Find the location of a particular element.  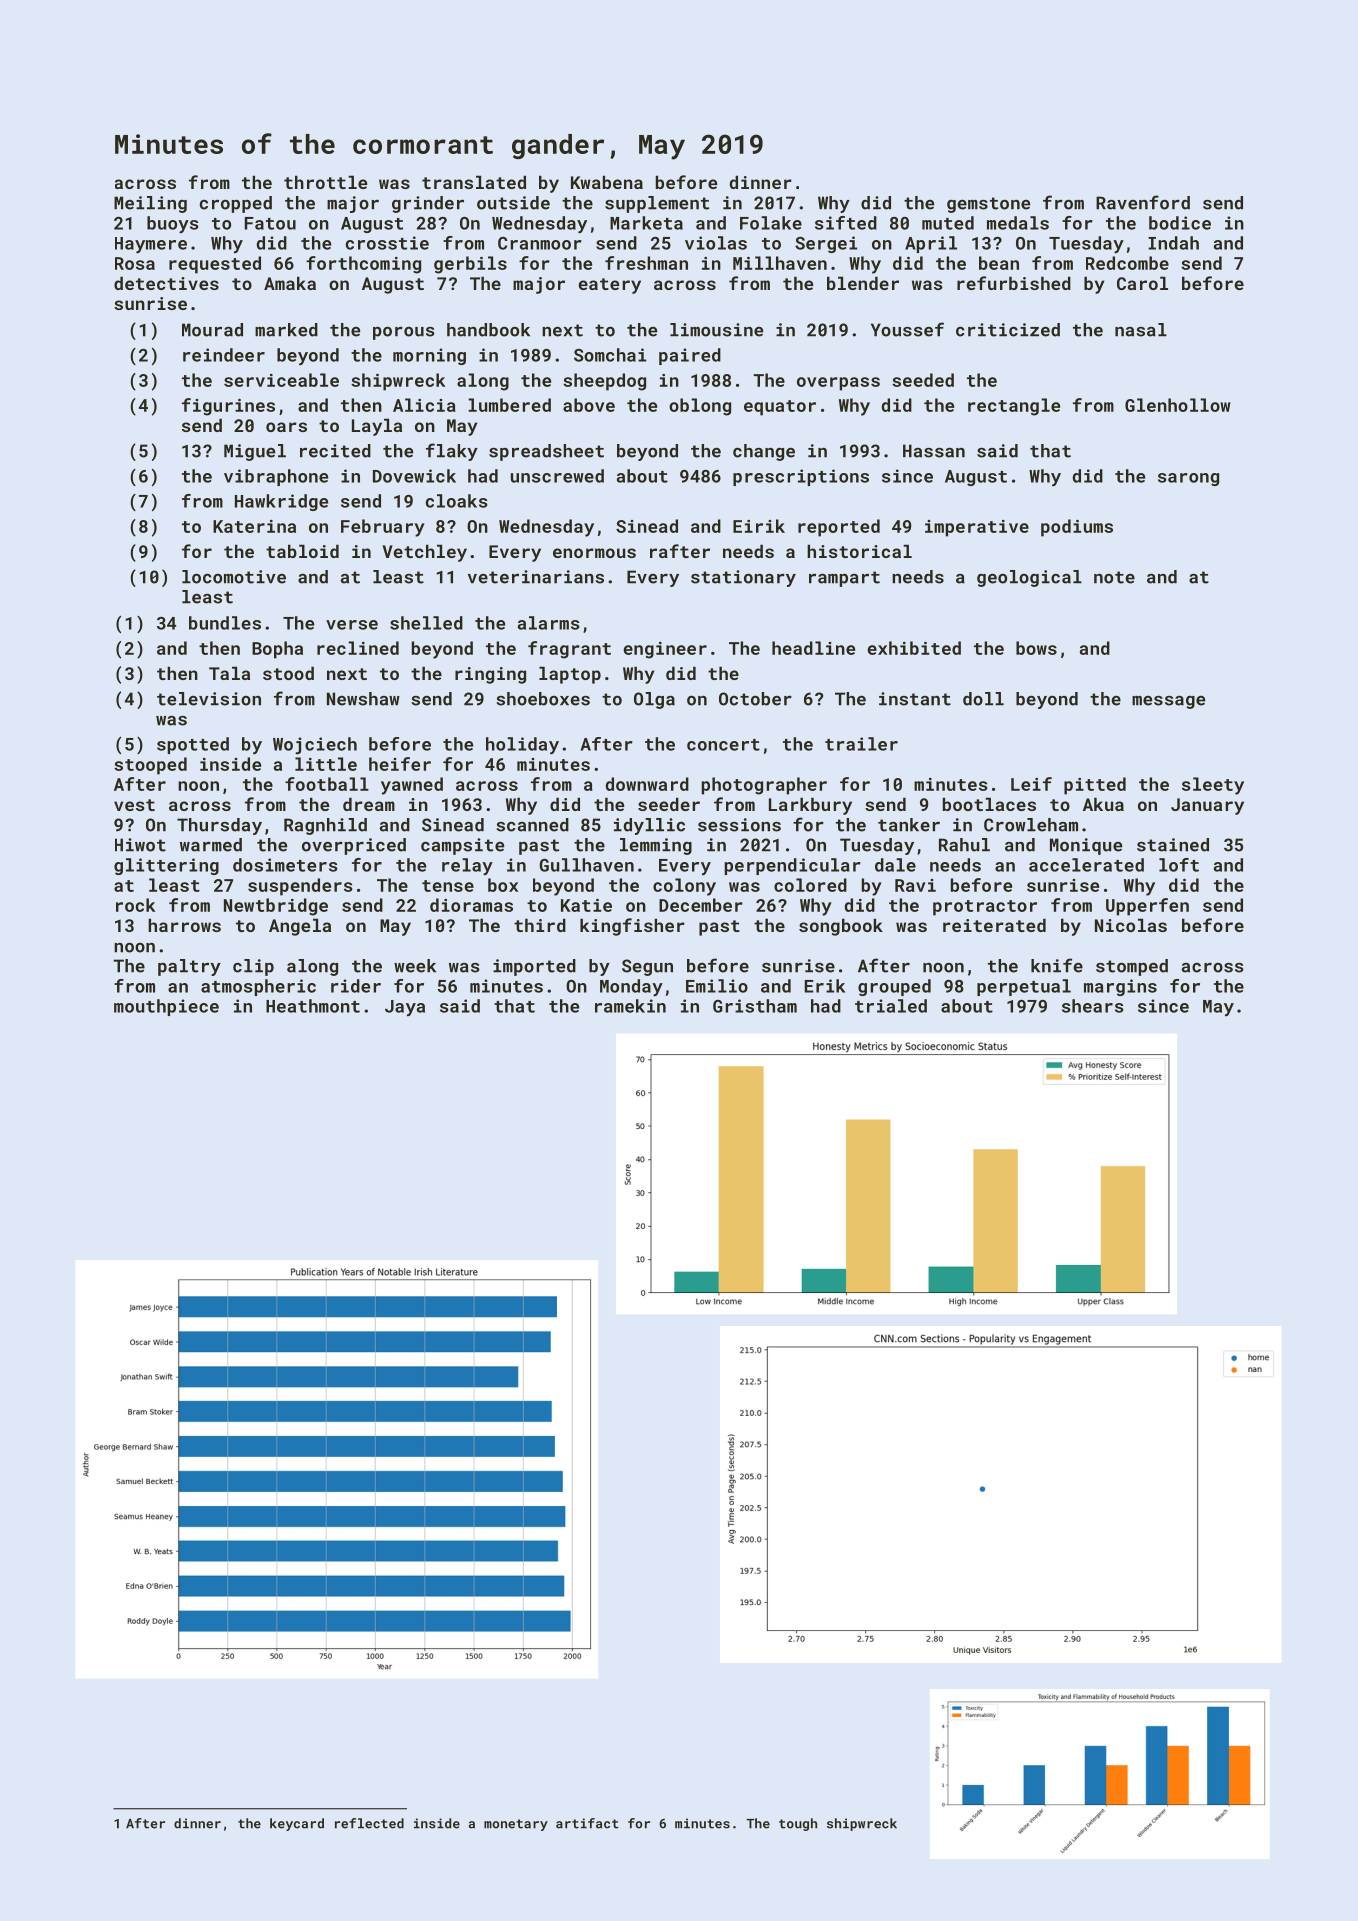

tough is located at coordinates (798, 1824).
